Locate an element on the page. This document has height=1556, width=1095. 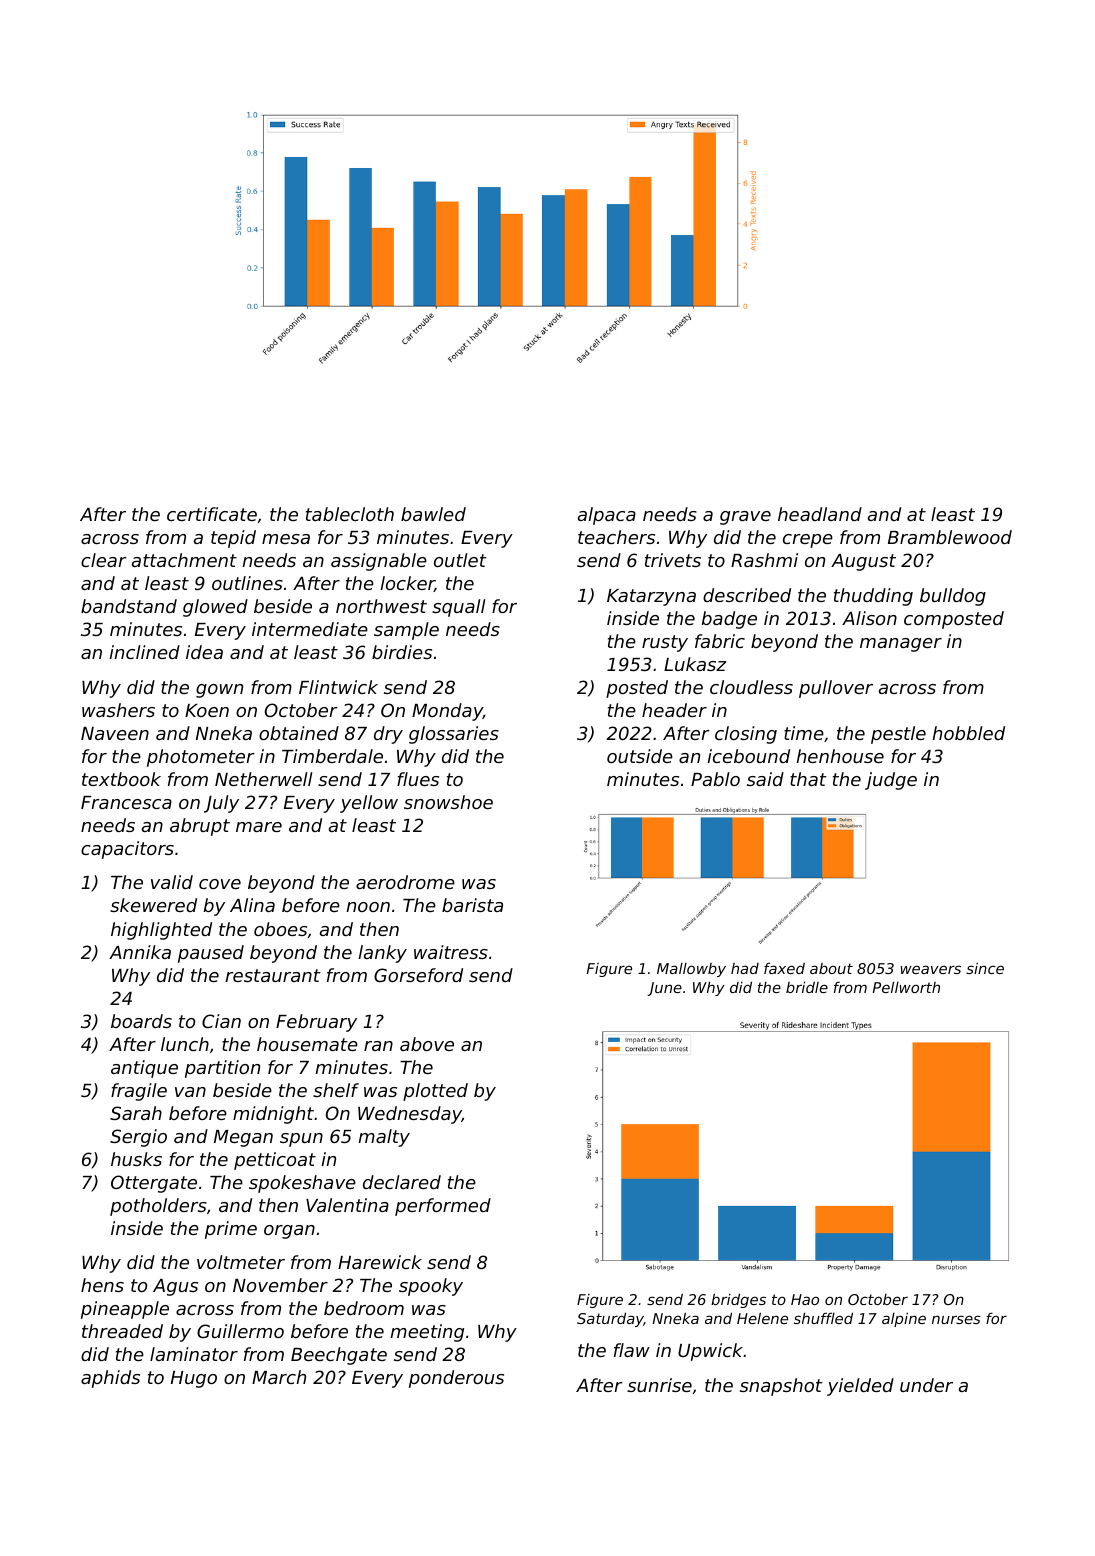
sunrise is located at coordinates (659, 1385).
